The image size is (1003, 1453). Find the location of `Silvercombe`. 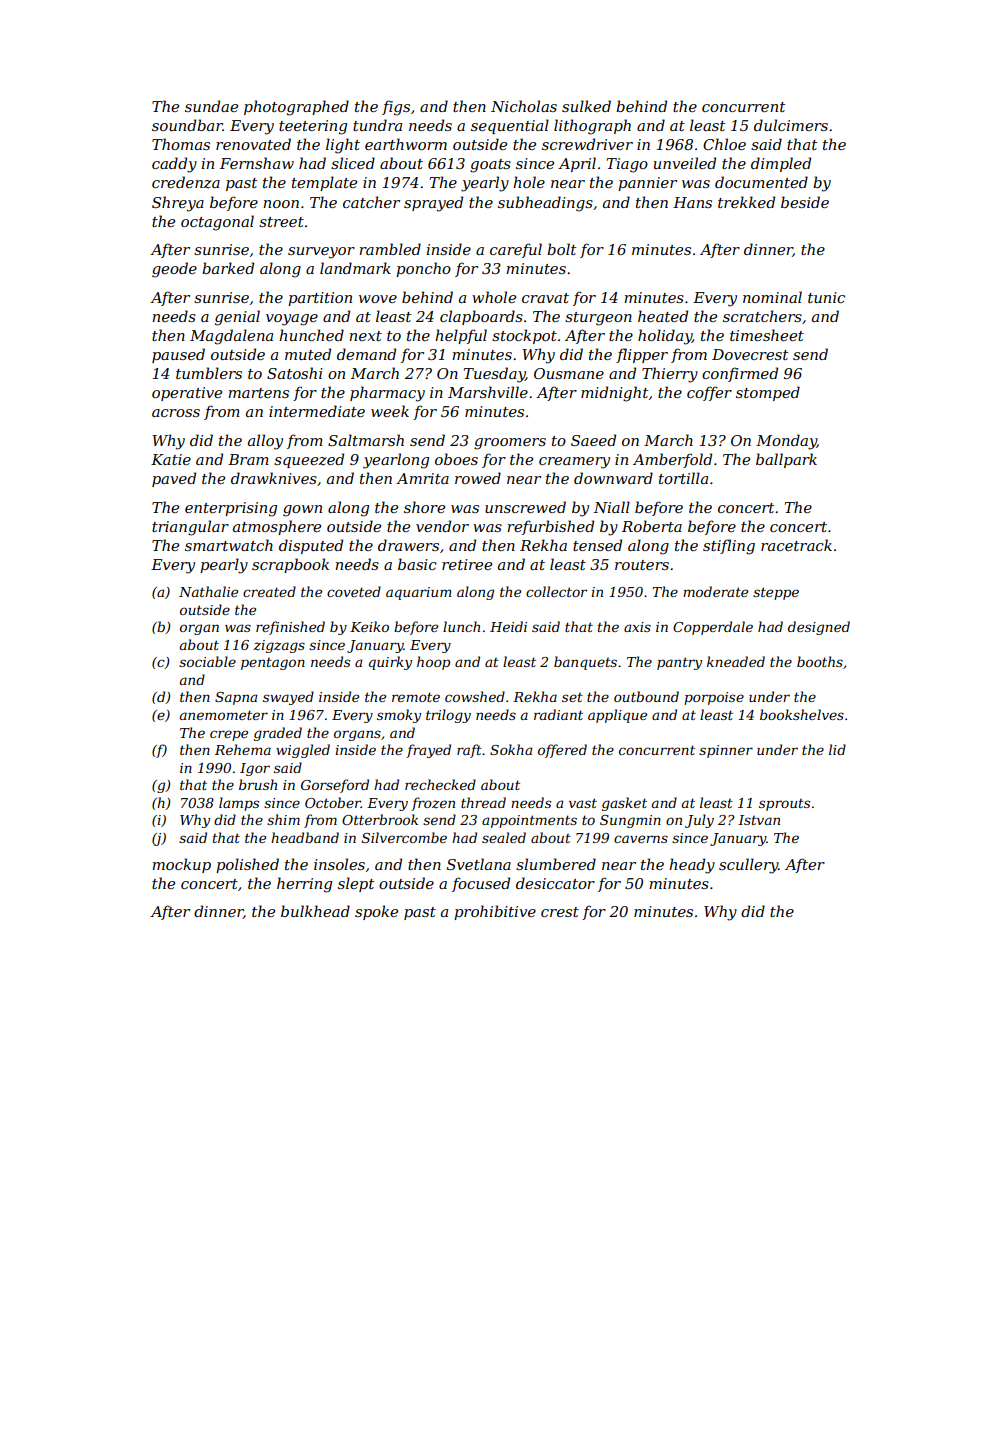

Silvercombe is located at coordinates (404, 837).
